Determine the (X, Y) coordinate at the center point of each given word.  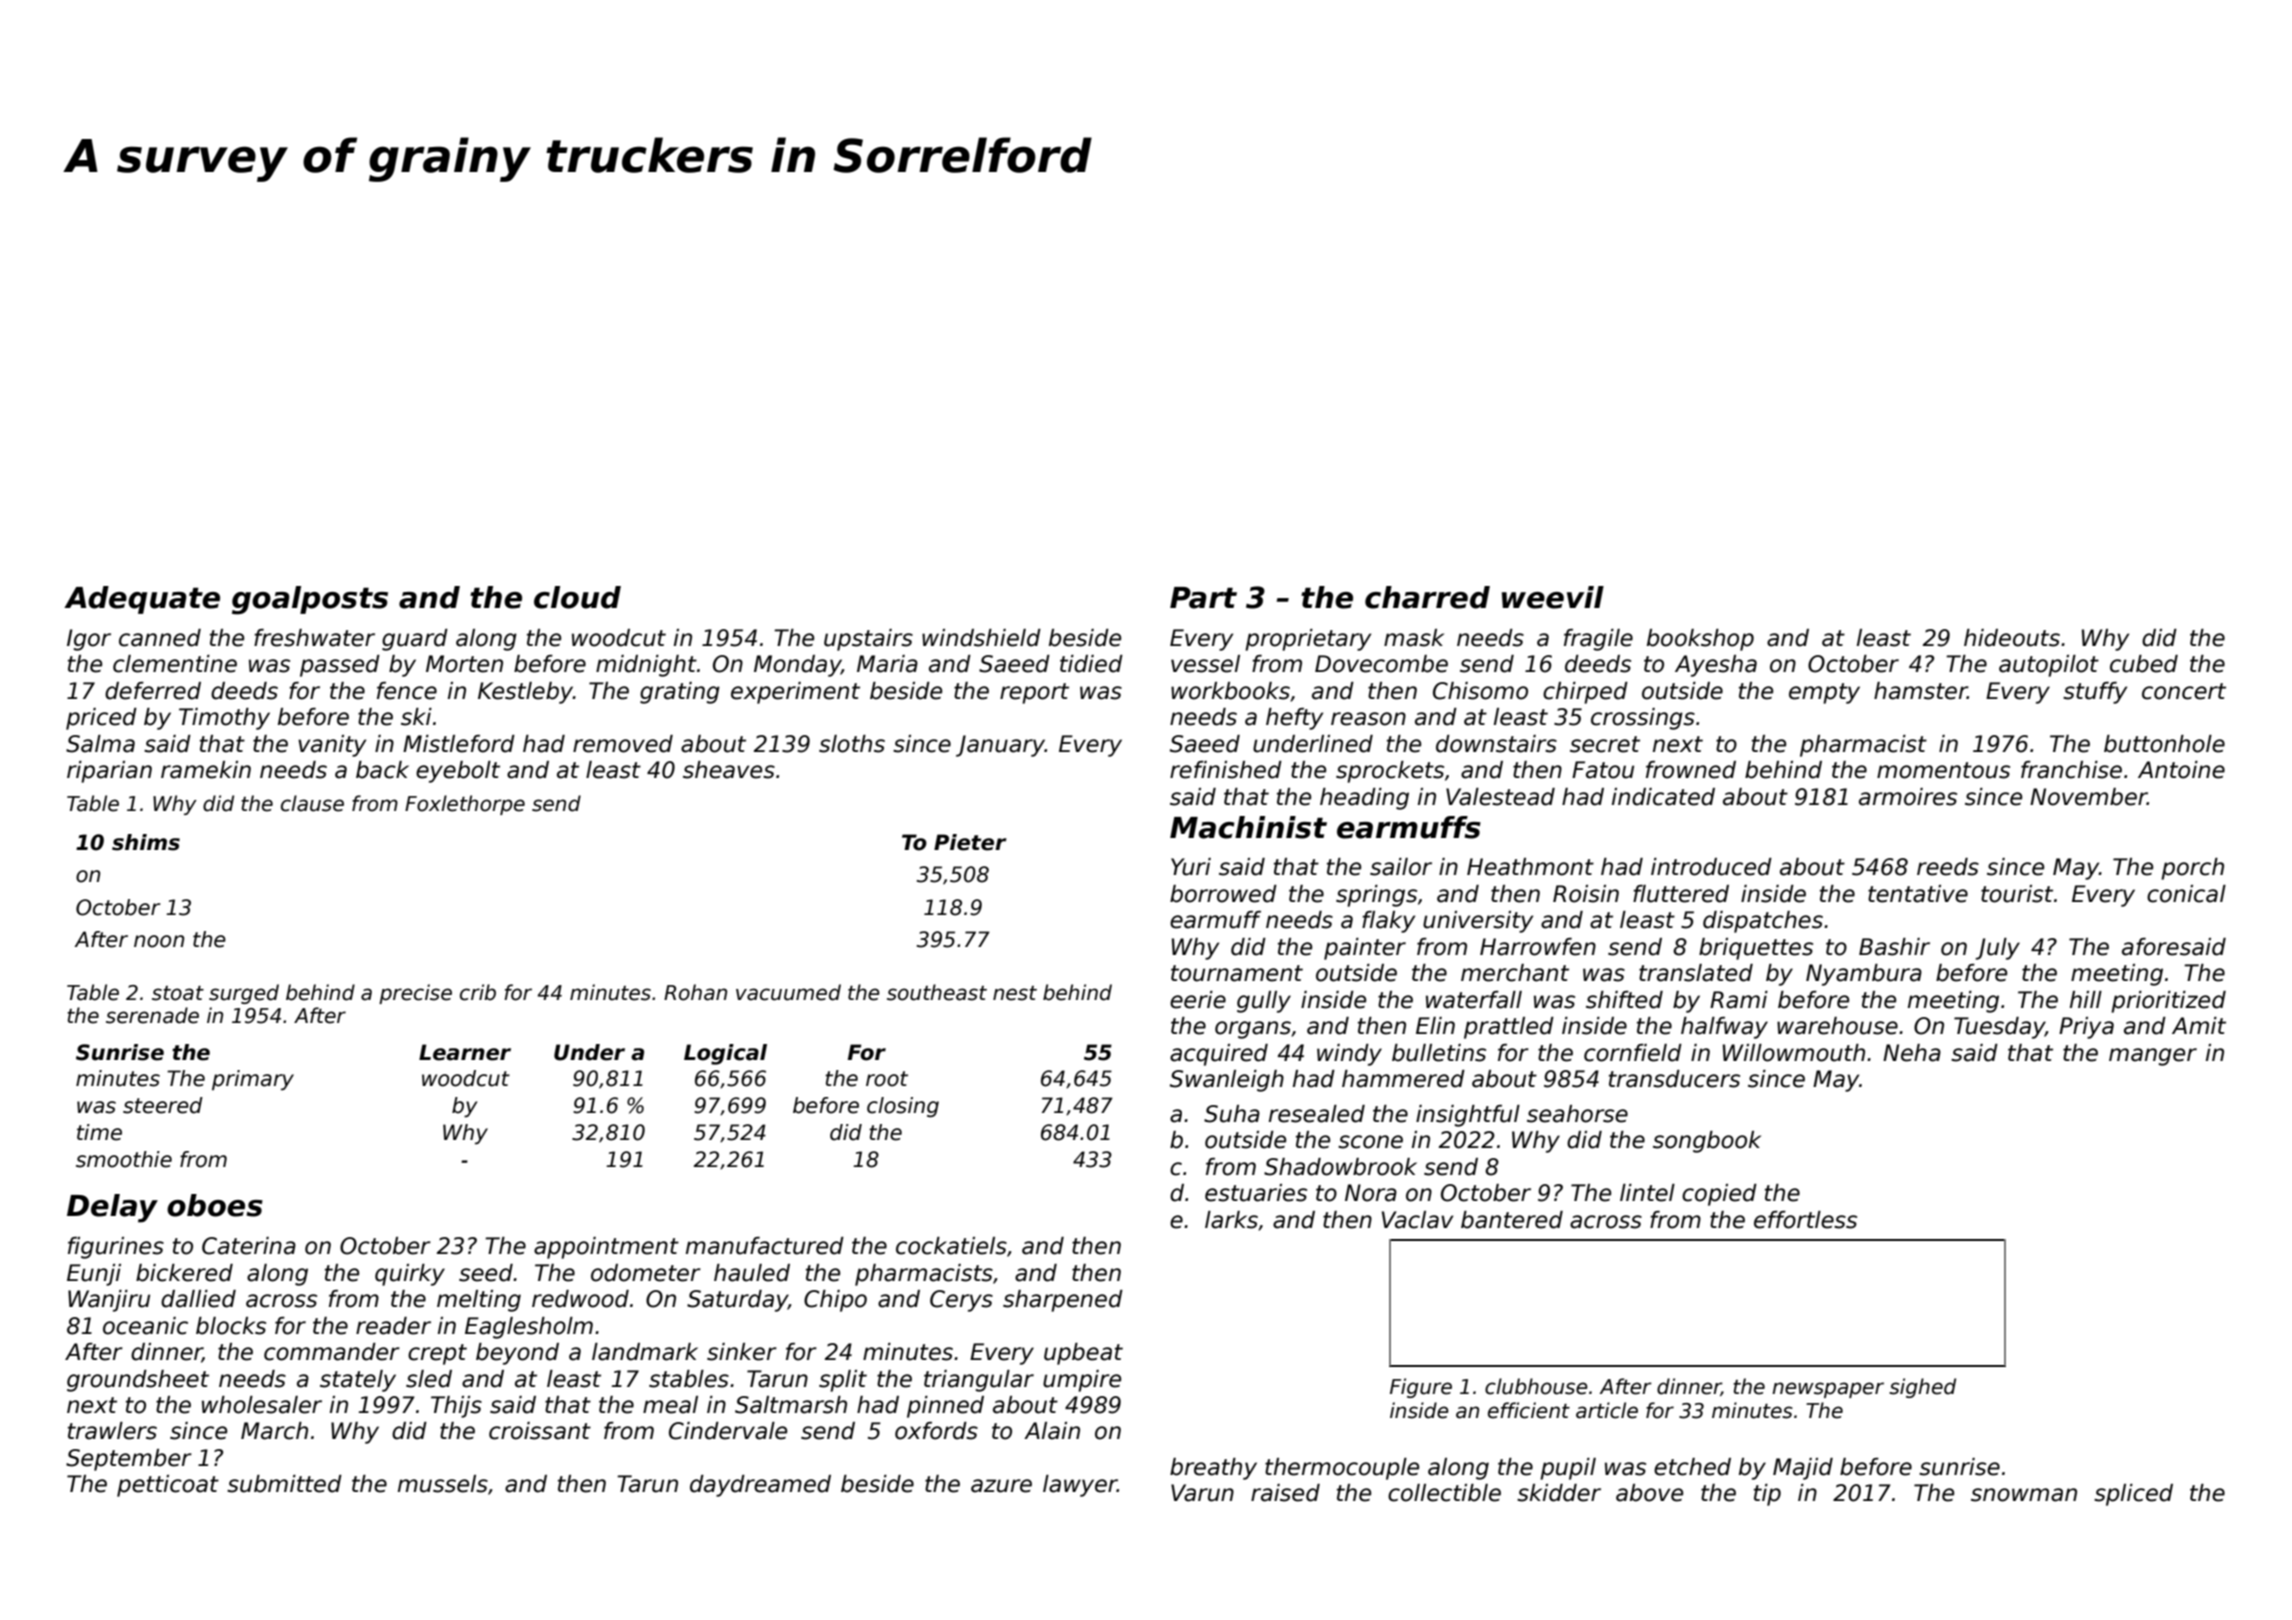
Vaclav (1417, 1220)
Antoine (2181, 770)
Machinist (1248, 827)
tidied (1091, 664)
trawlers (112, 1431)
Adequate (142, 600)
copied (1719, 1195)
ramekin (206, 770)
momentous (1943, 770)
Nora (1371, 1193)
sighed (1922, 1388)
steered (163, 1105)
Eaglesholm (529, 1328)
